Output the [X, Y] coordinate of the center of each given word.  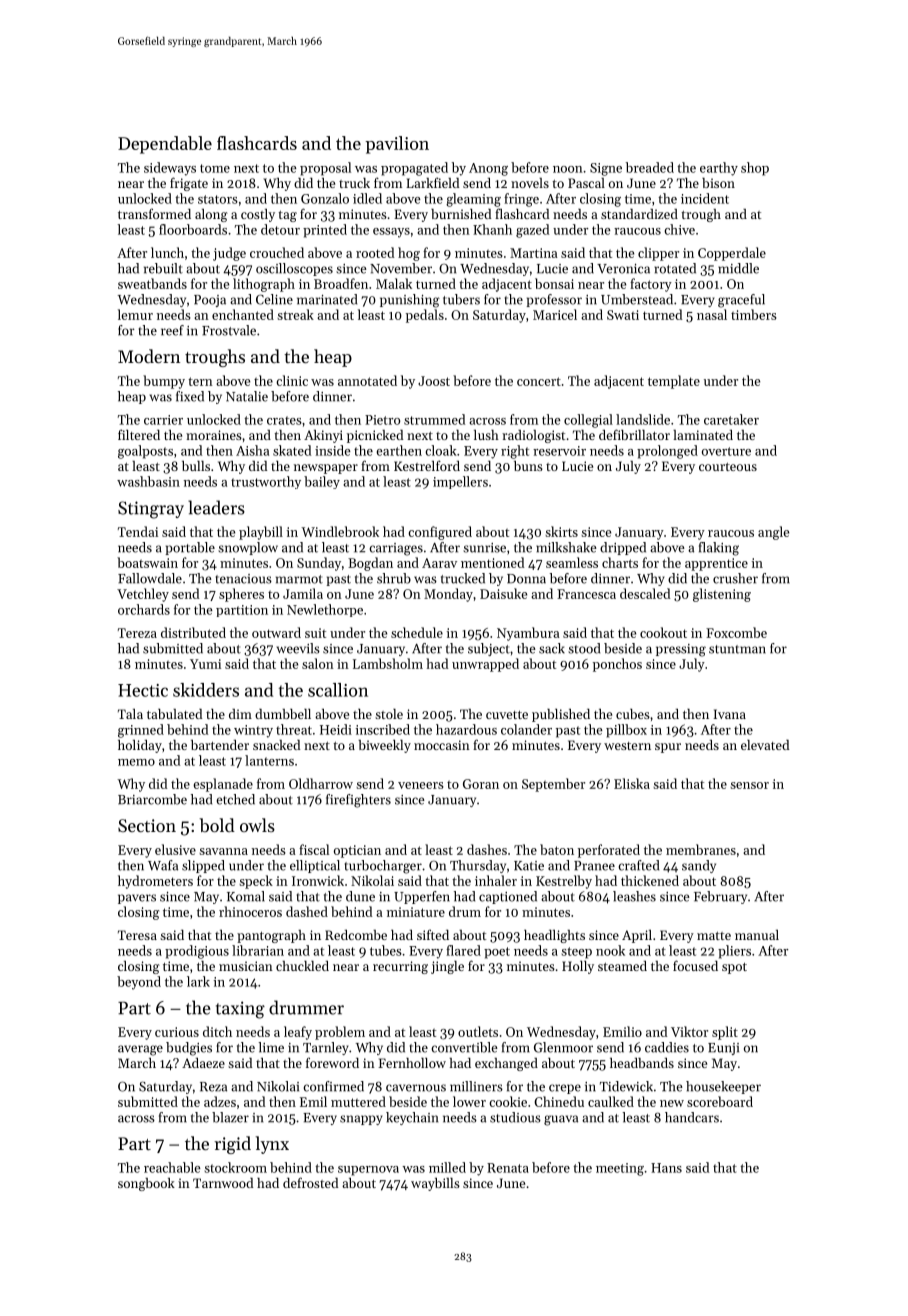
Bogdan [370, 564]
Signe [606, 169]
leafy [298, 1033]
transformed [154, 213]
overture [726, 451]
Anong [488, 169]
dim [240, 714]
